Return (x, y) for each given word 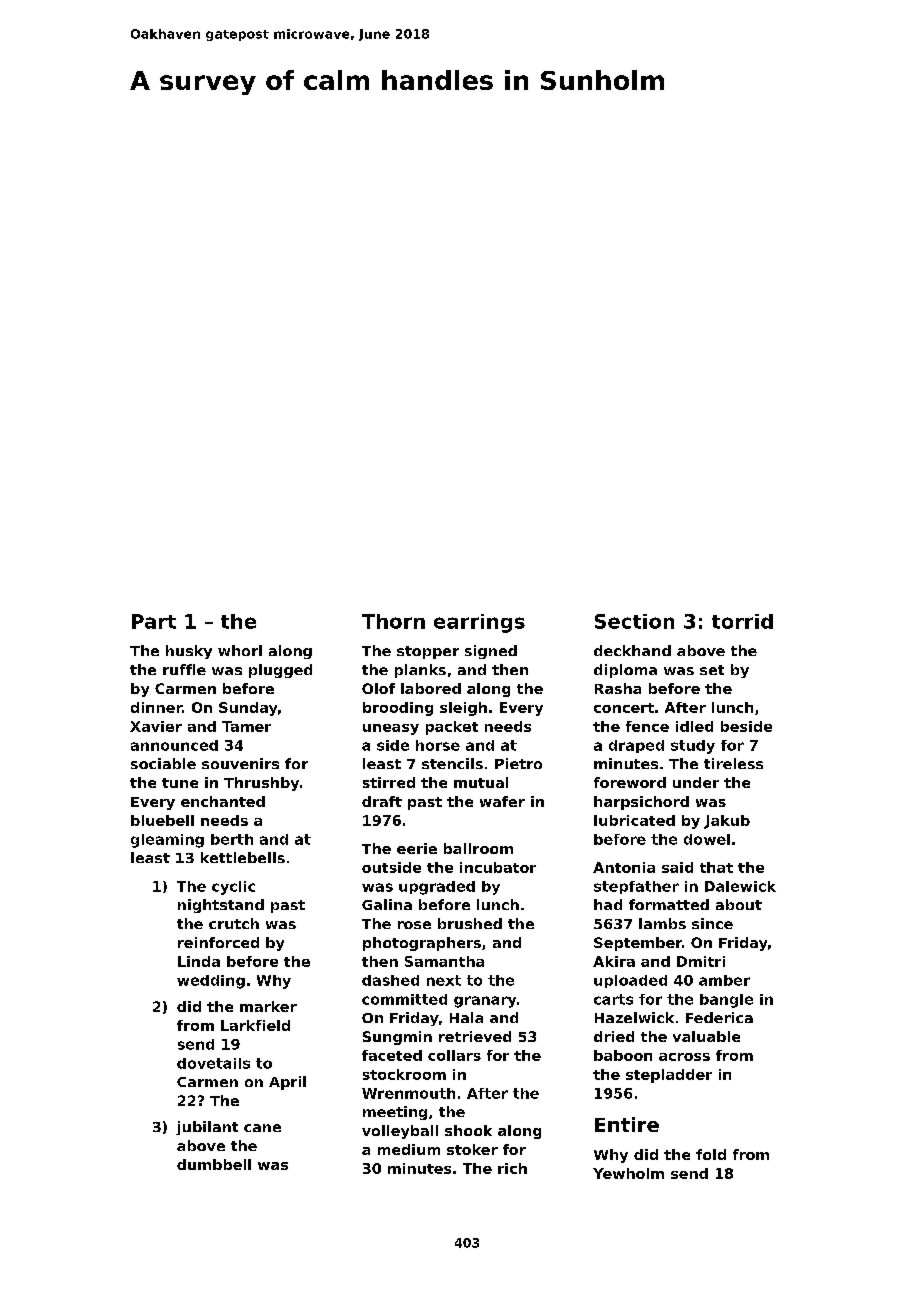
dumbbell (214, 1164)
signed (491, 652)
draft (382, 801)
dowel (707, 839)
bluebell (162, 820)
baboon (623, 1055)
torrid (742, 621)
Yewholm (628, 1173)
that (716, 867)
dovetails (213, 1063)
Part (154, 621)
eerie (417, 848)
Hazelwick (634, 1017)
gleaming (167, 841)
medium (409, 1149)
